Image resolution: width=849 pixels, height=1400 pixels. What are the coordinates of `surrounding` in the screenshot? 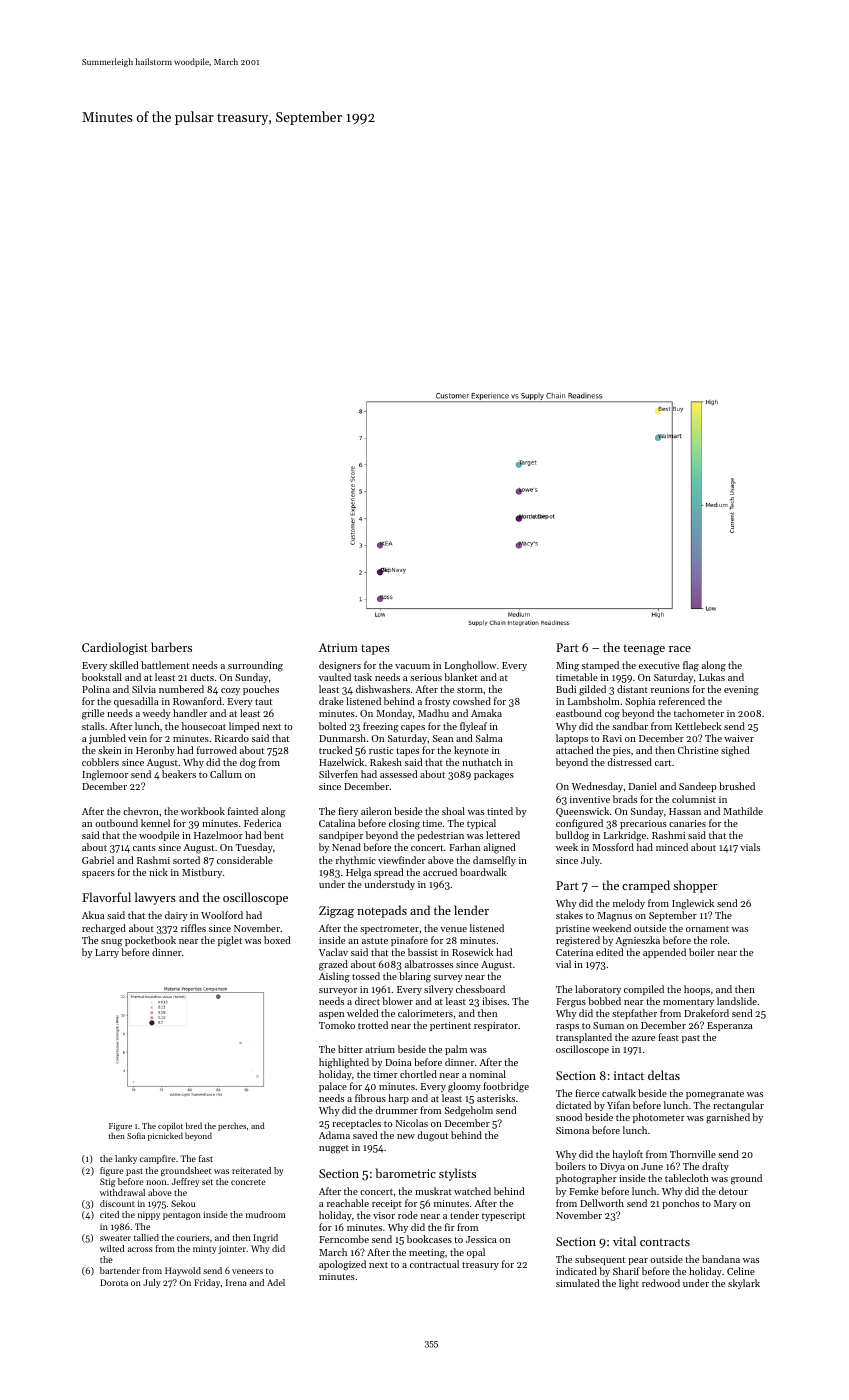 It's located at (255, 666).
